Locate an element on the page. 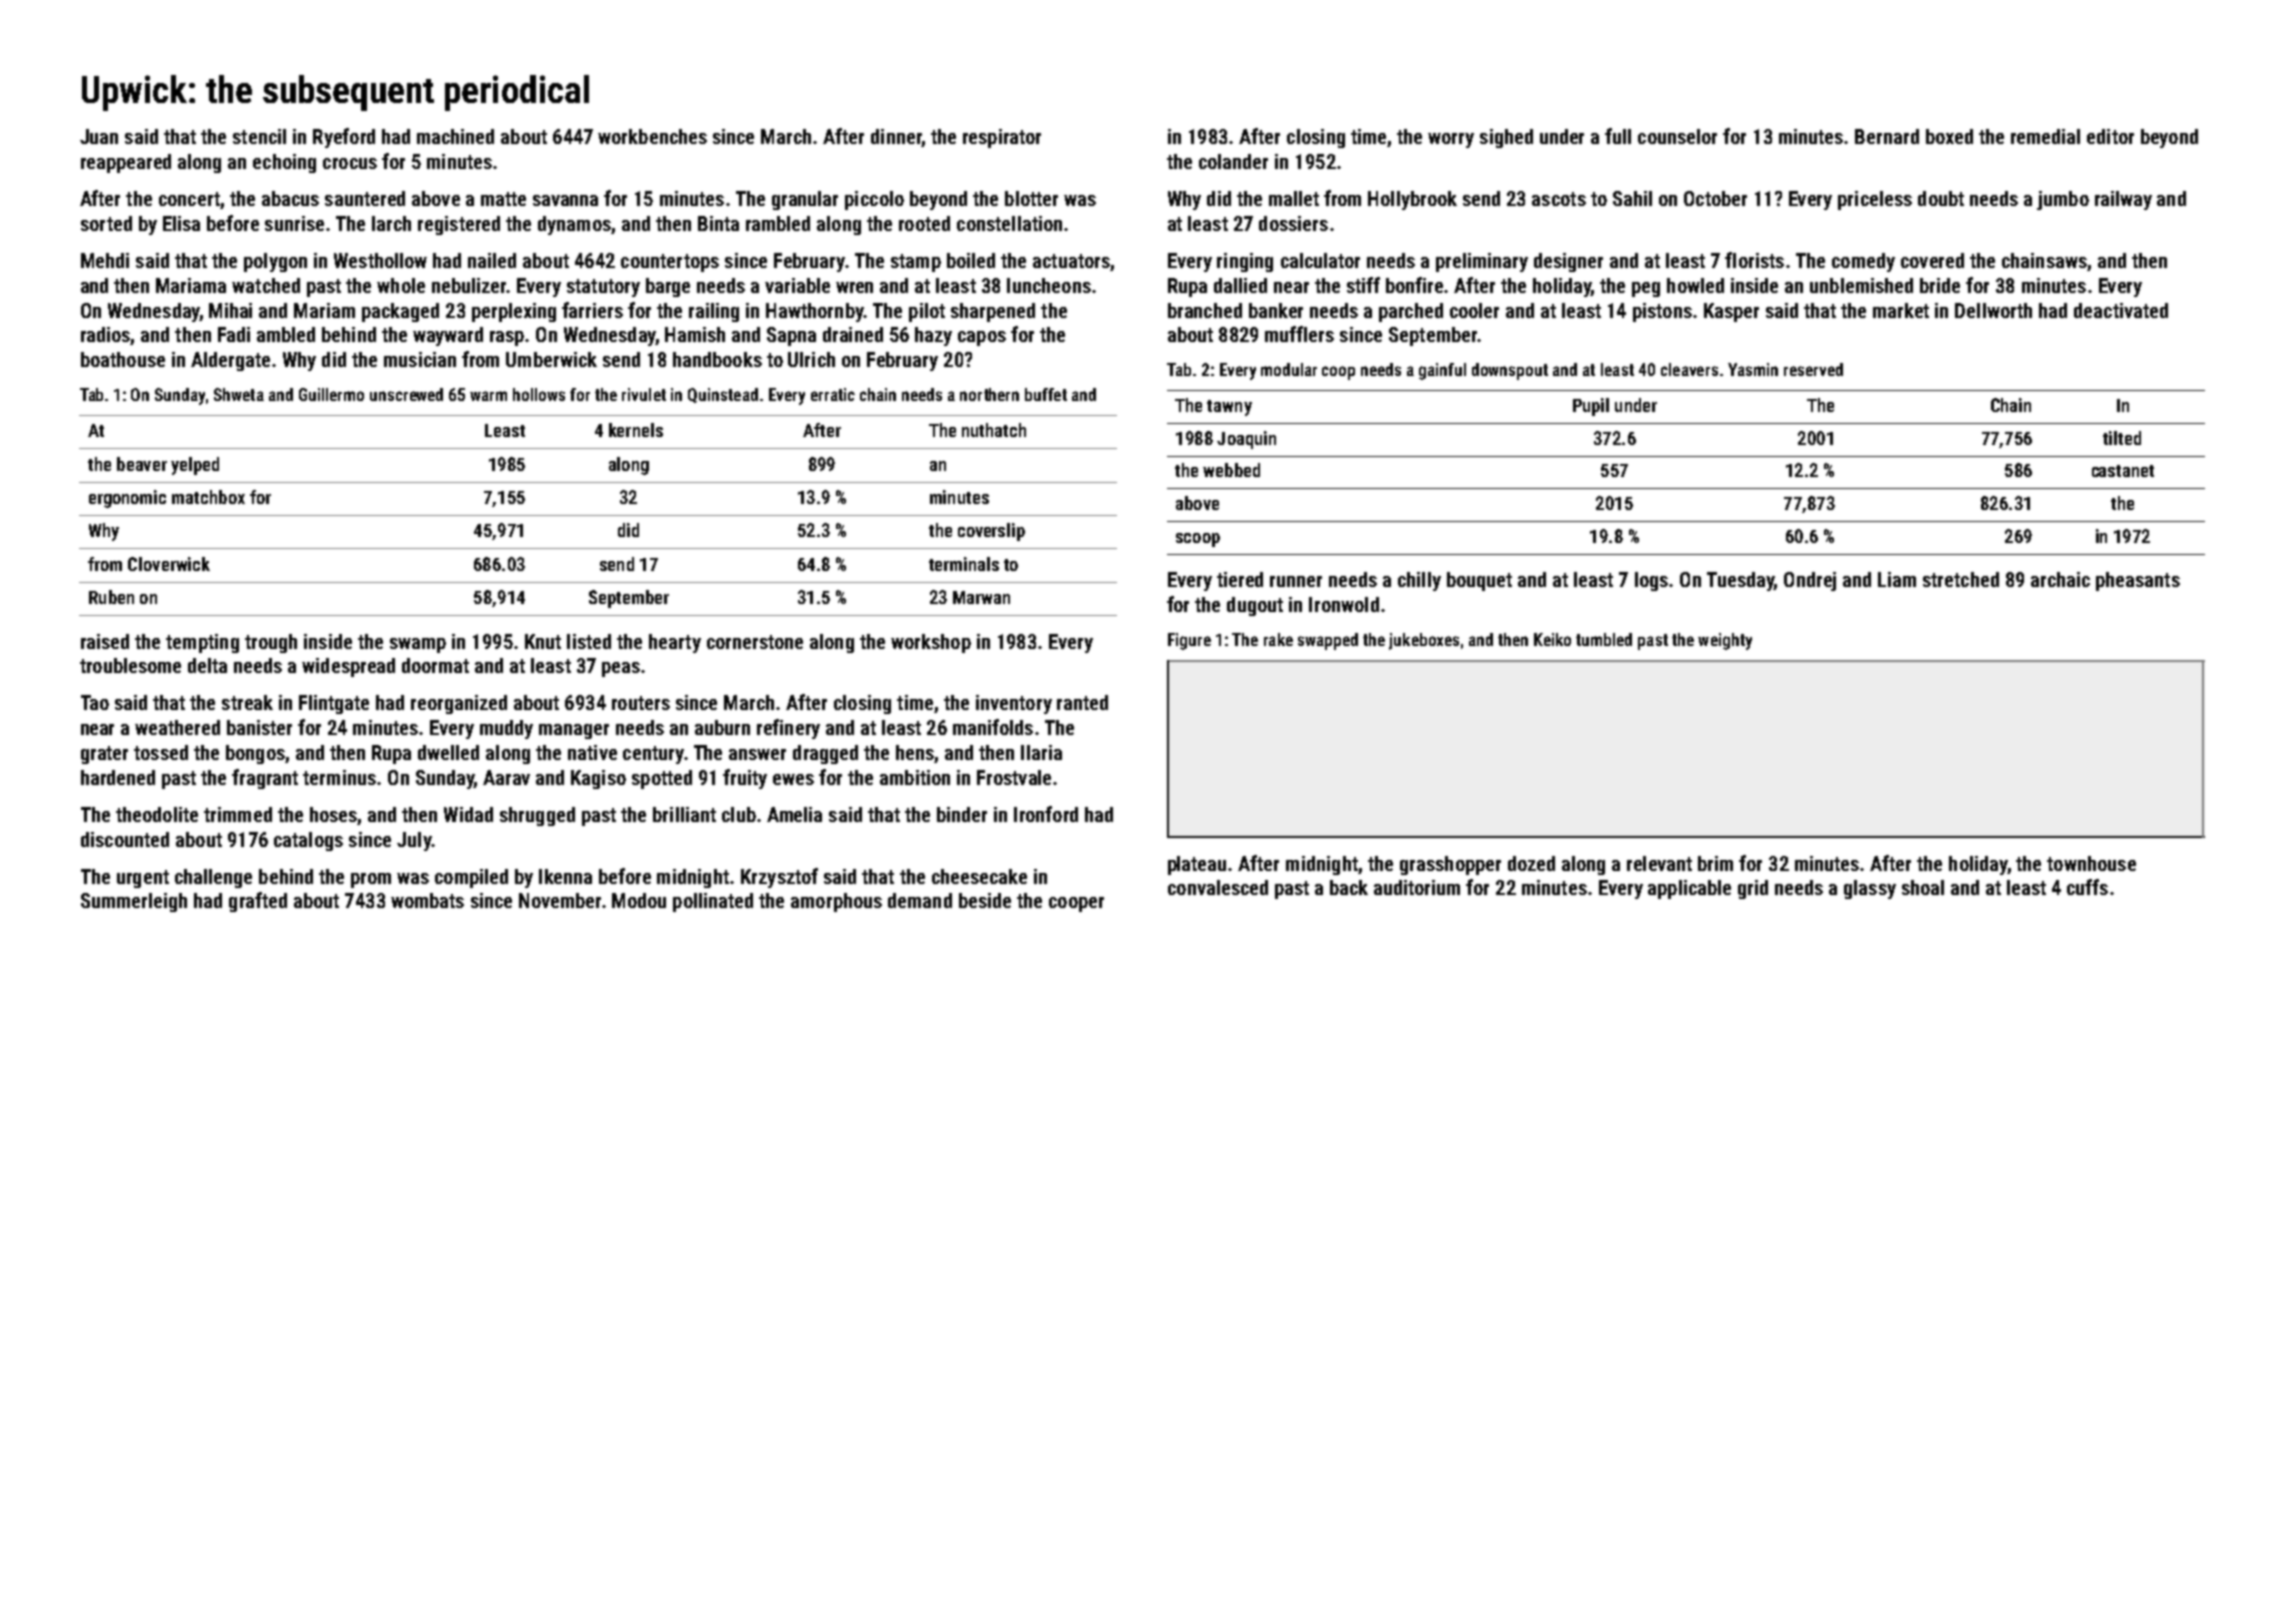  Ilaria is located at coordinates (1041, 752).
